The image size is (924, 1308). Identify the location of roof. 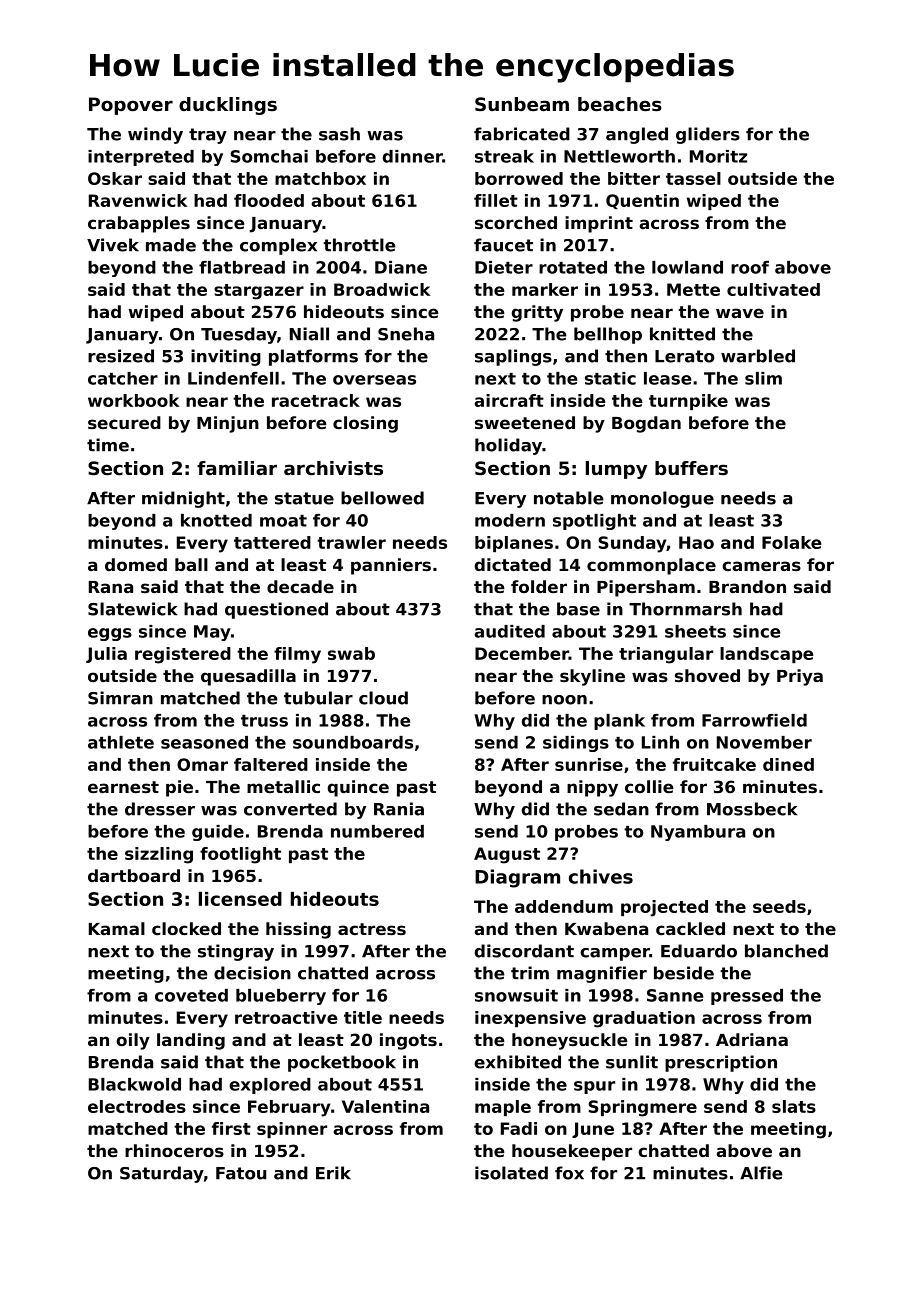
(750, 267).
